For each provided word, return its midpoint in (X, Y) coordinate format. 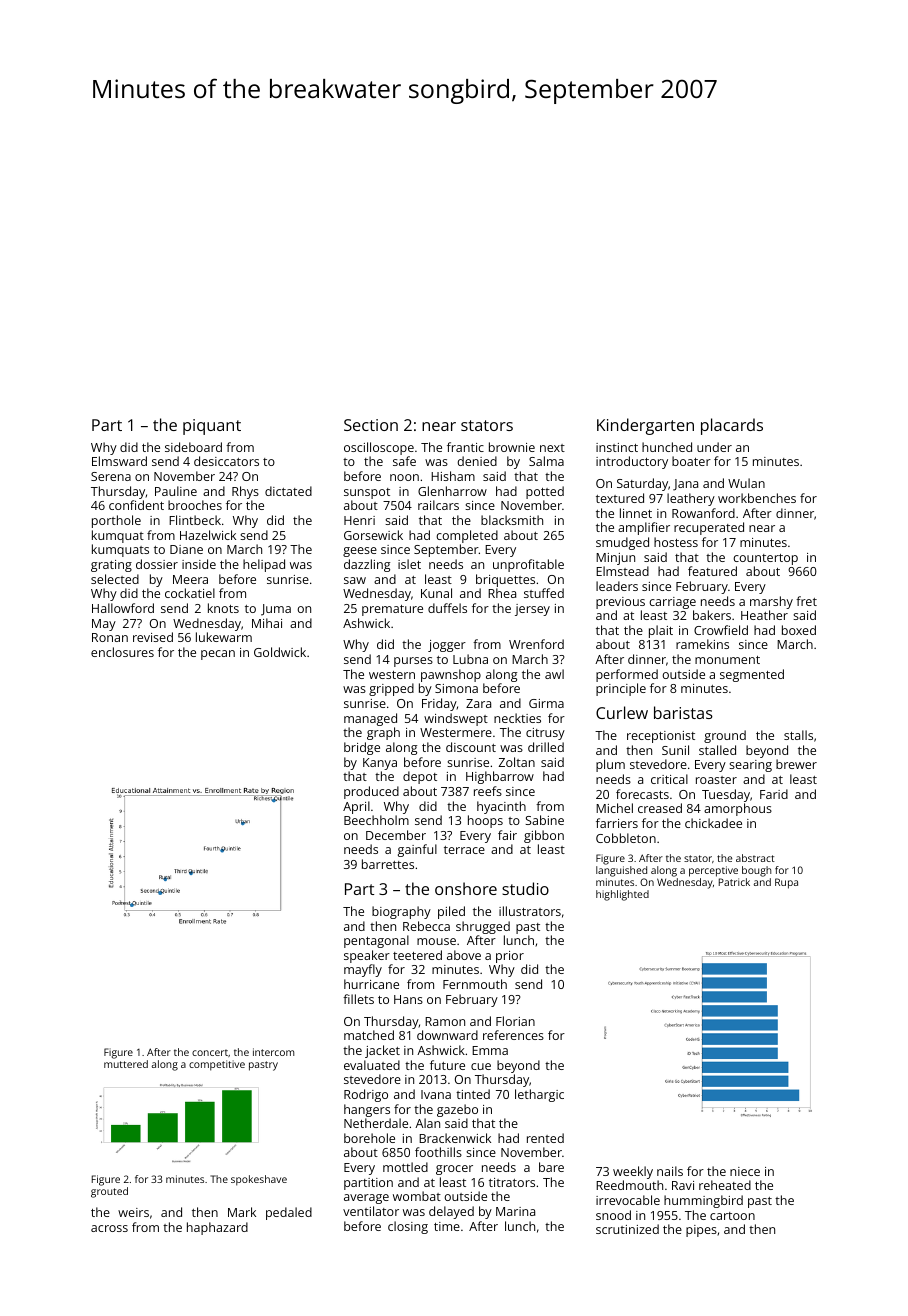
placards (732, 426)
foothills (438, 1152)
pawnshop (451, 675)
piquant (212, 427)
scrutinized (627, 1229)
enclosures (122, 652)
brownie (512, 447)
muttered (126, 1064)
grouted (109, 1192)
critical (669, 779)
